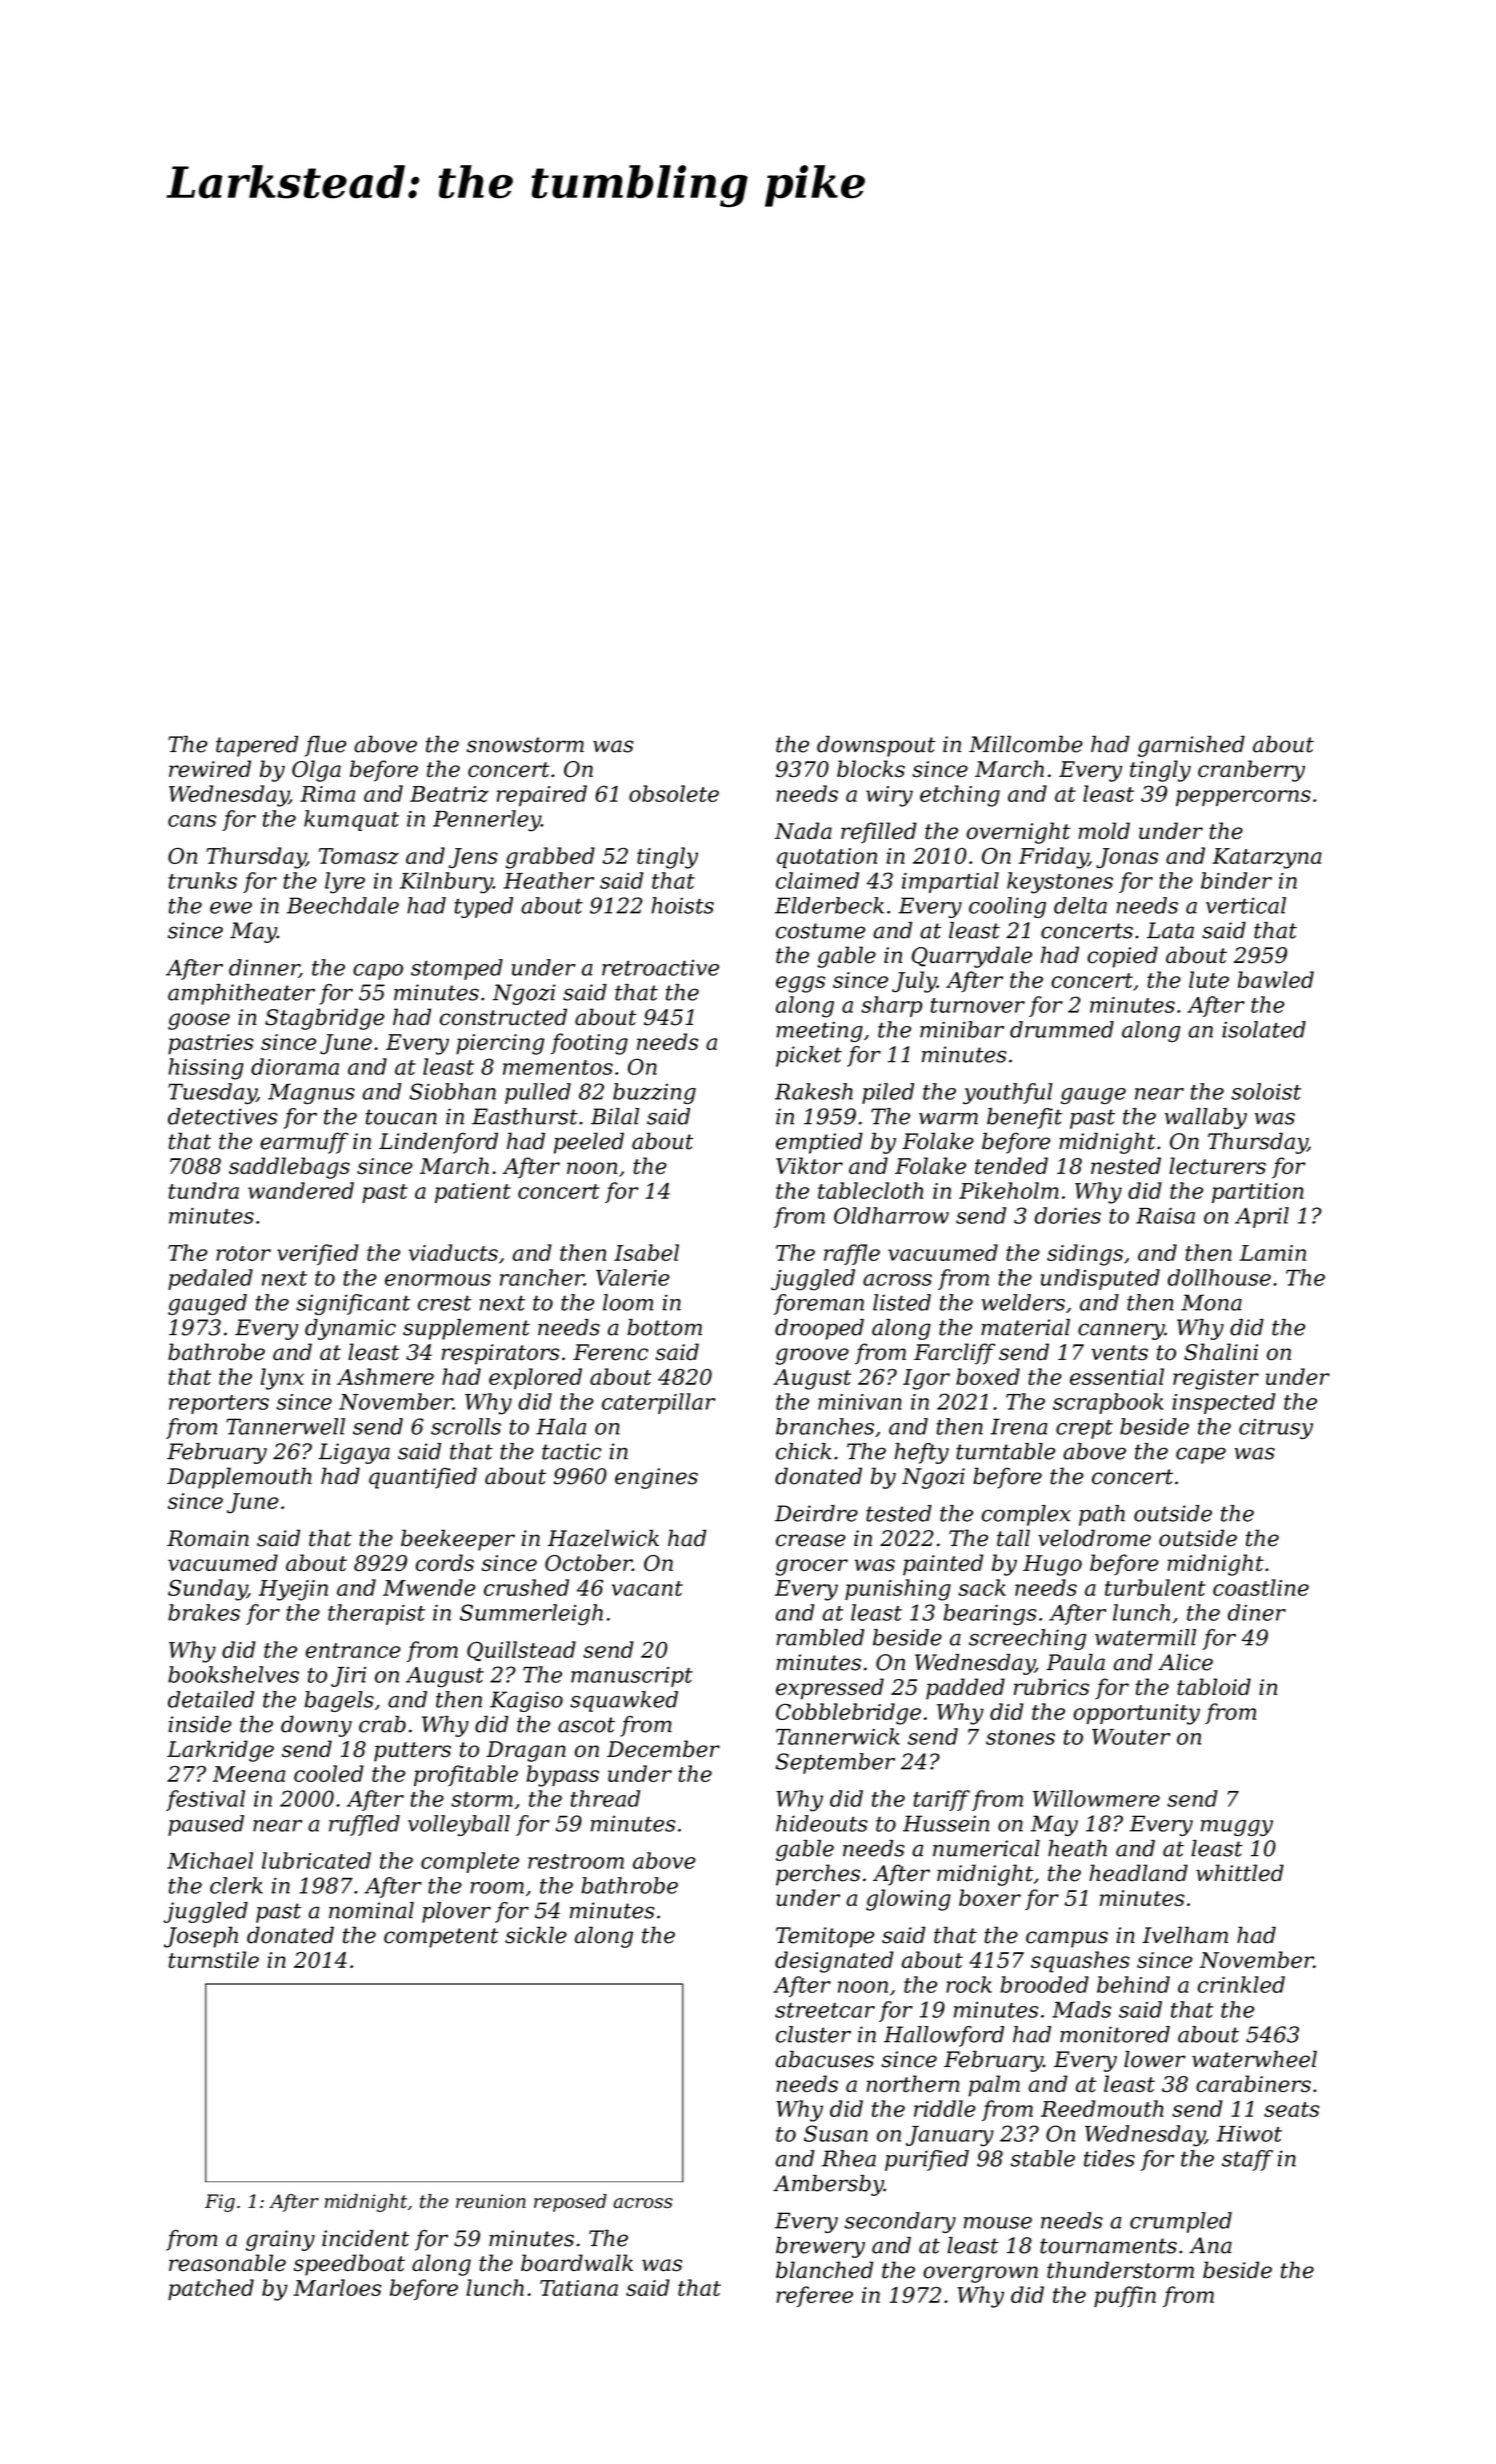 The image size is (1496, 2464). Describe the element at coordinates (293, 1590) in the page. I see `Hyejin` at that location.
